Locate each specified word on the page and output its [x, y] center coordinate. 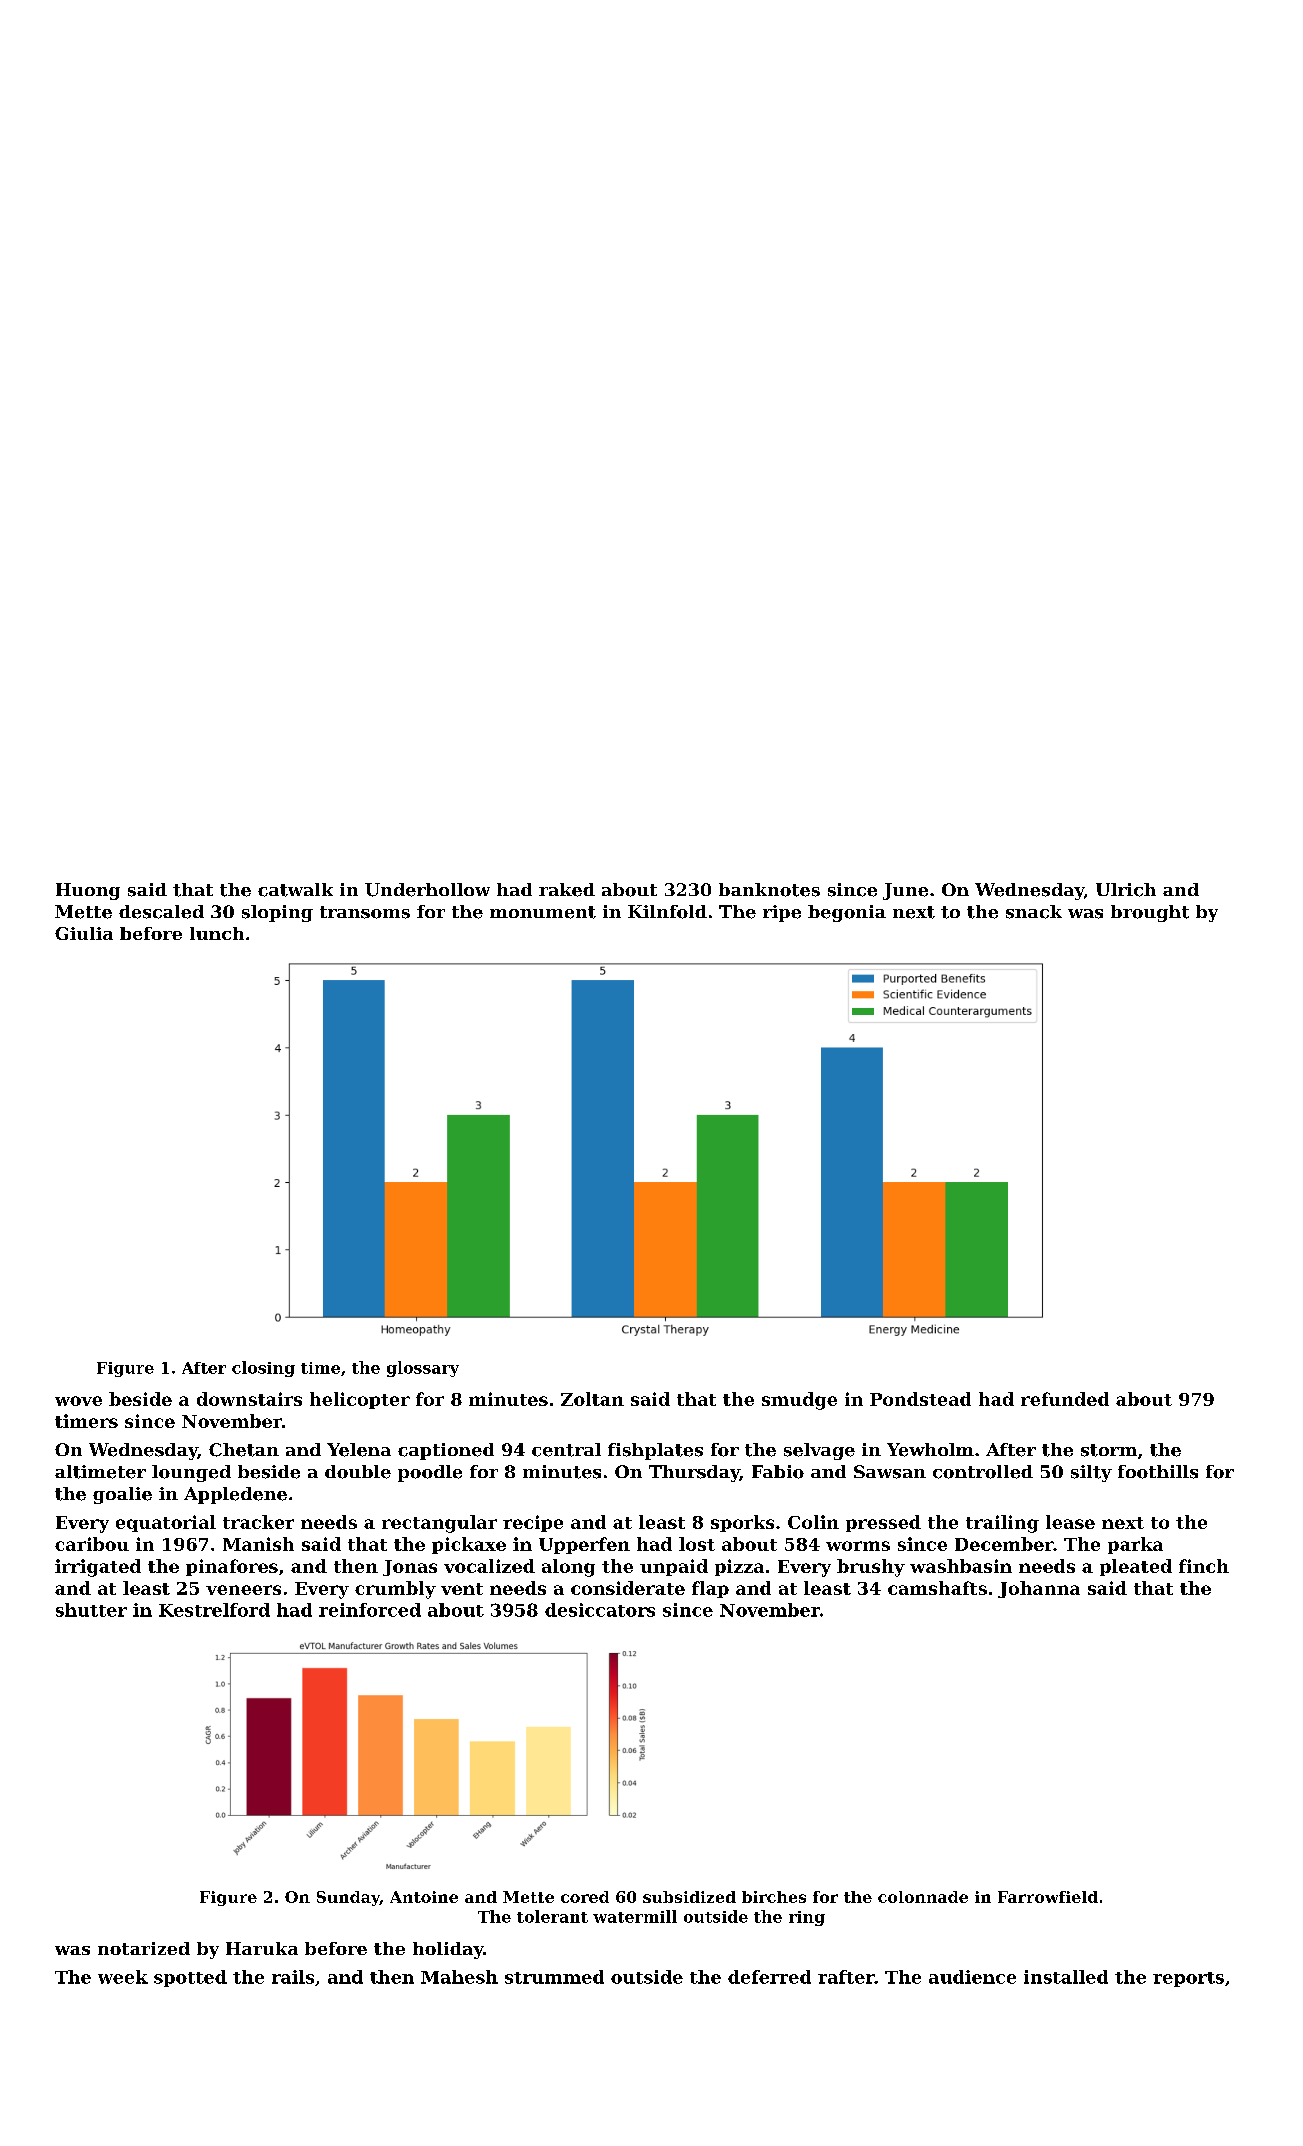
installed [1066, 1977]
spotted [190, 1978]
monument [543, 912]
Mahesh [459, 1977]
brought [1150, 913]
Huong [88, 891]
